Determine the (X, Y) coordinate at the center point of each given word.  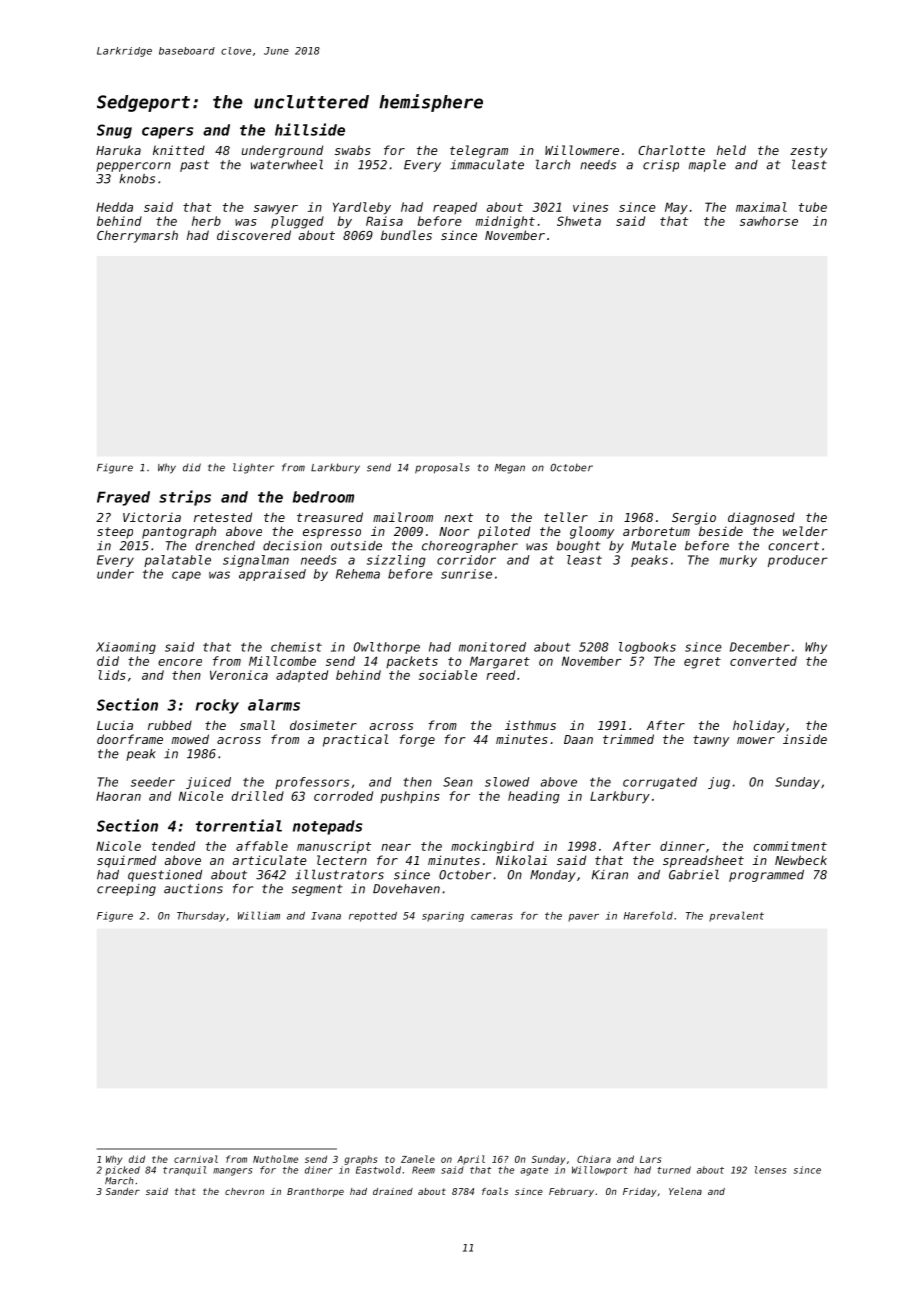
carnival (196, 1159)
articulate (269, 860)
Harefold (648, 915)
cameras (492, 917)
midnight (505, 222)
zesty (808, 152)
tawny (711, 741)
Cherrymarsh (137, 236)
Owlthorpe (387, 648)
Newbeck (801, 860)
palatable (177, 561)
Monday (553, 876)
